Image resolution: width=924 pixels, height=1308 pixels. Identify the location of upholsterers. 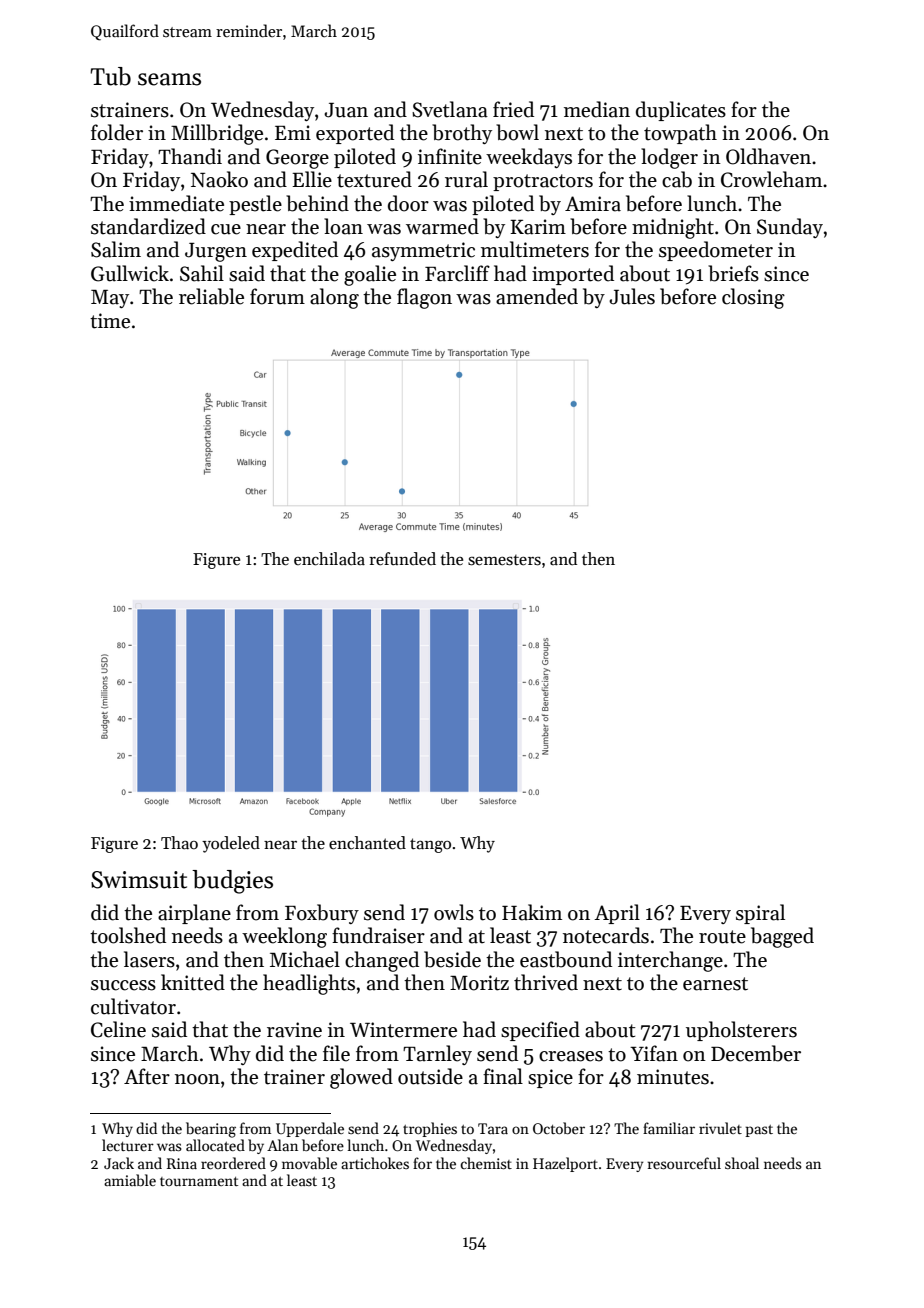
(741, 1031).
